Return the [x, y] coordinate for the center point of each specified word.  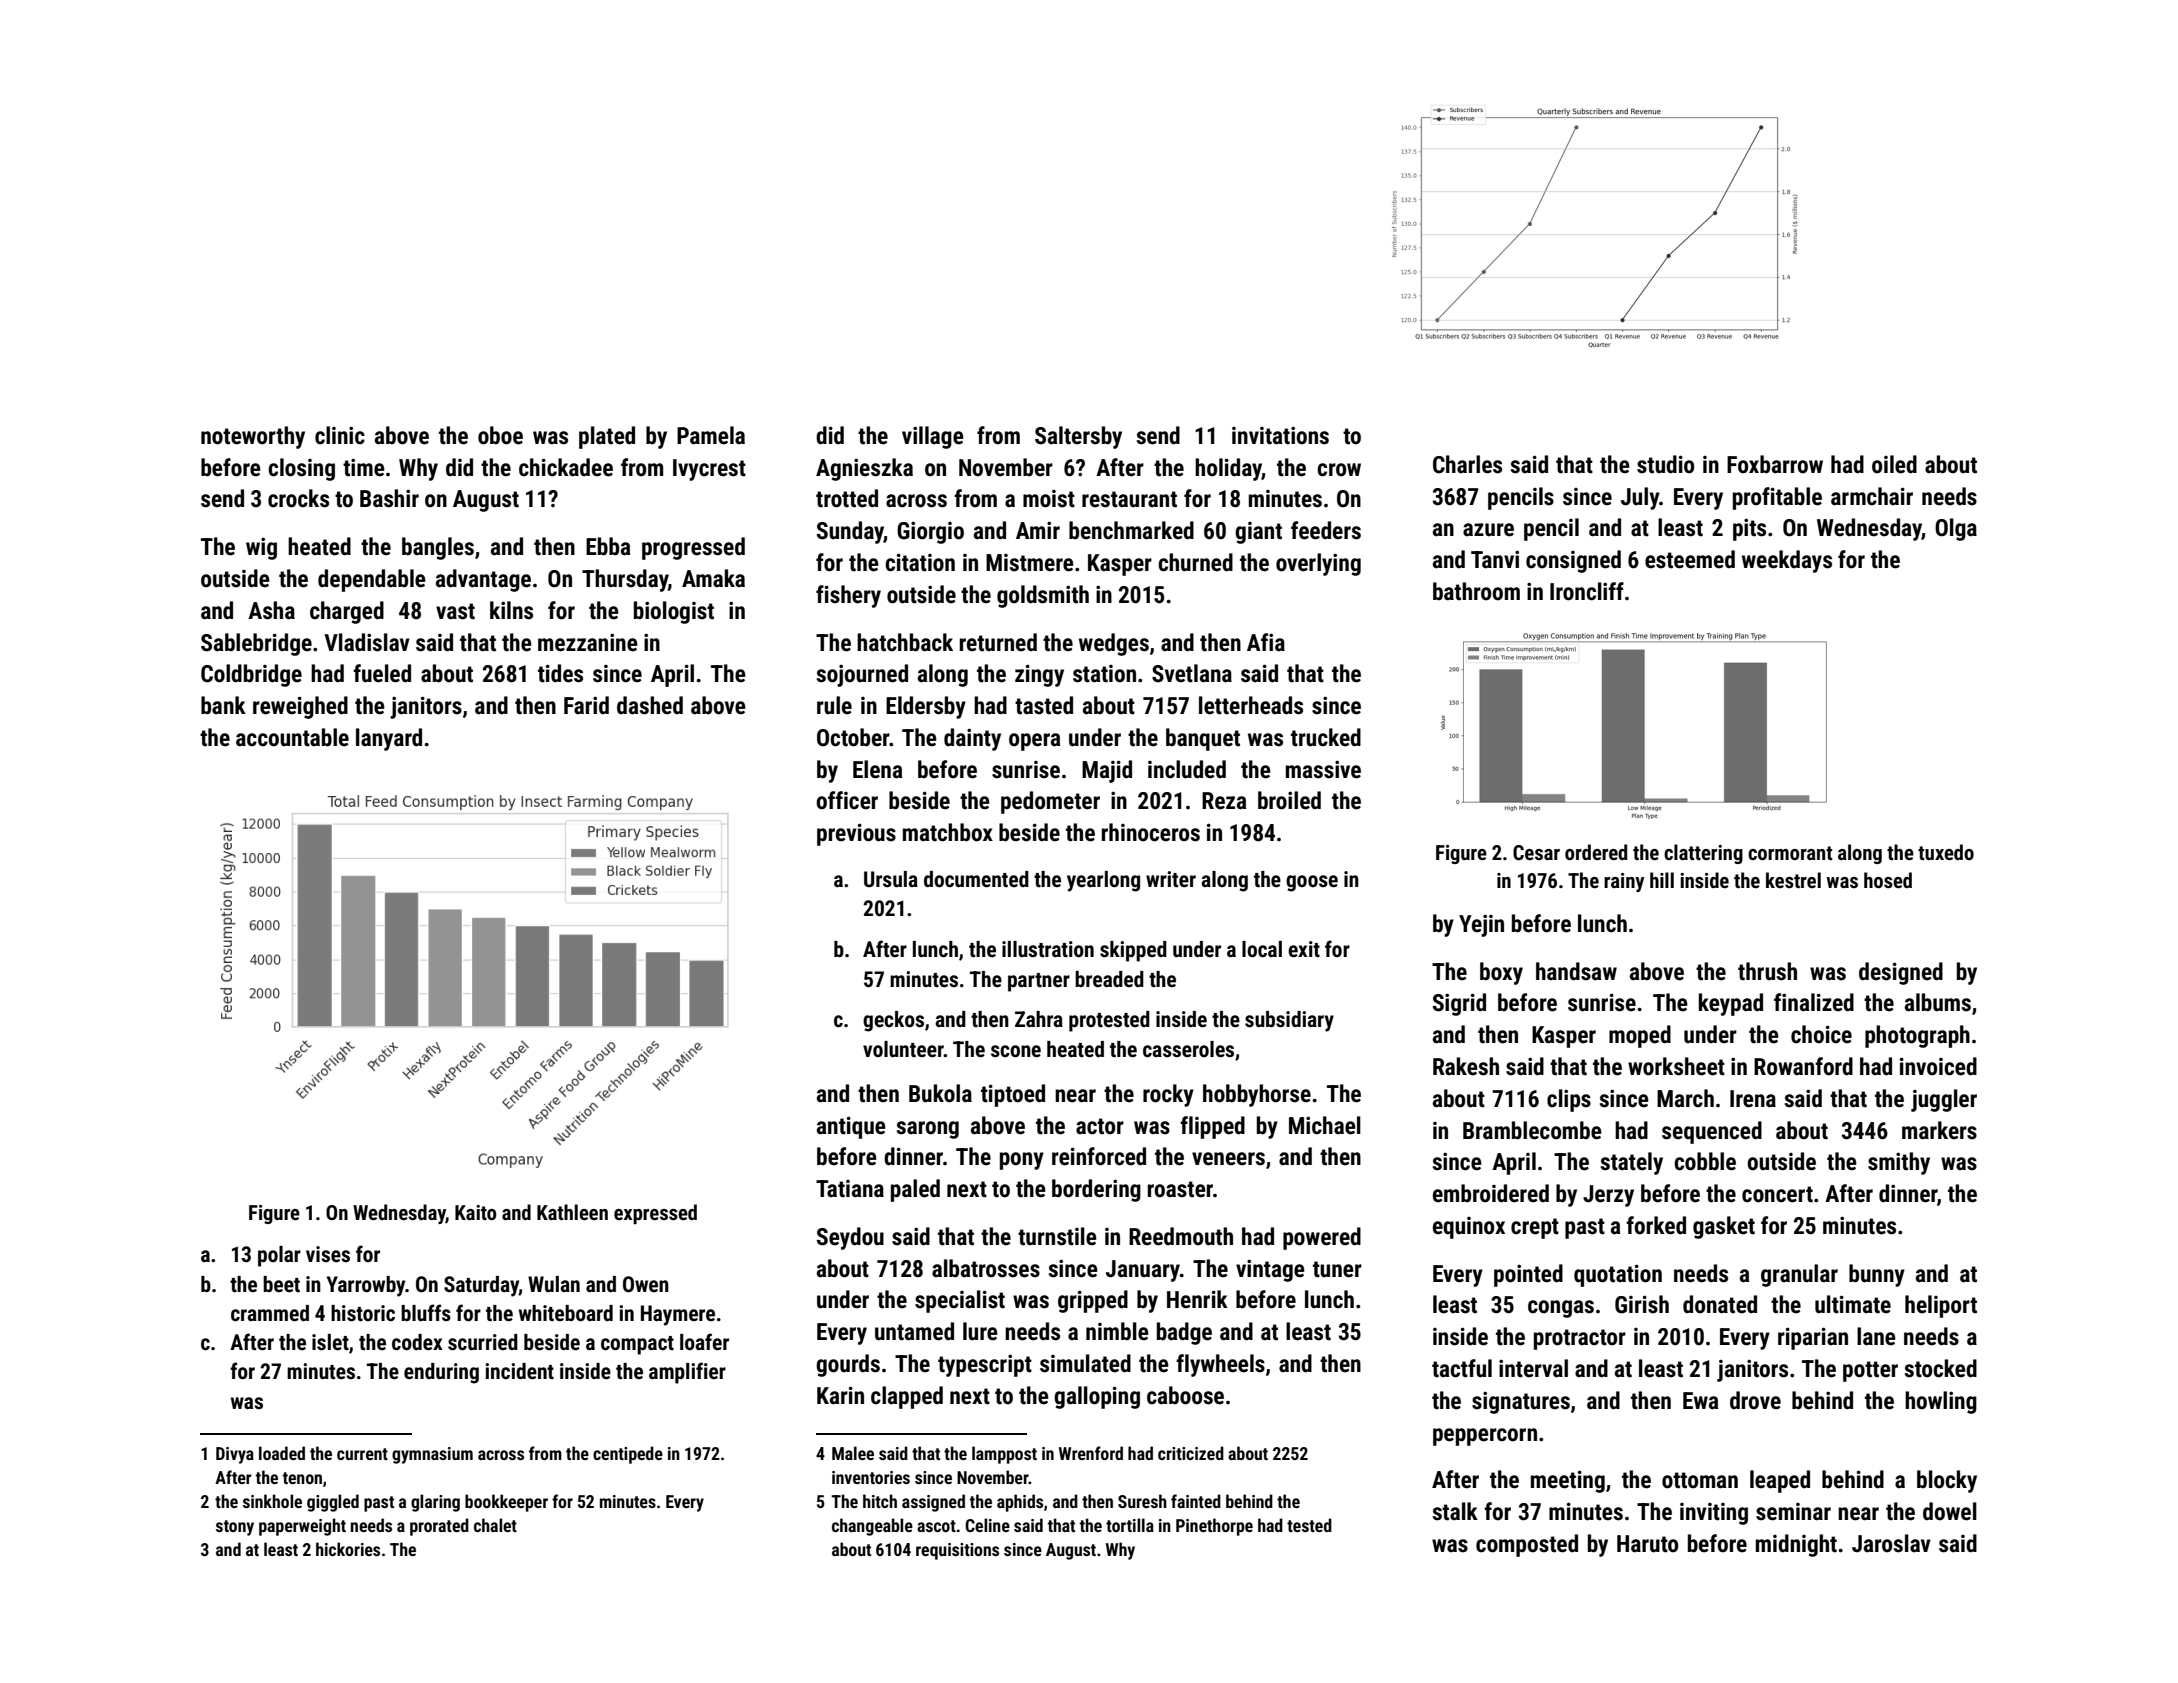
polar [279, 1256]
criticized [1191, 1453]
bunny [1877, 1275]
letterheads [1251, 705]
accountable [292, 737]
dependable [372, 580]
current [362, 1454]
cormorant [1790, 853]
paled [915, 1190]
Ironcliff [1587, 591]
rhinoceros [1151, 832]
